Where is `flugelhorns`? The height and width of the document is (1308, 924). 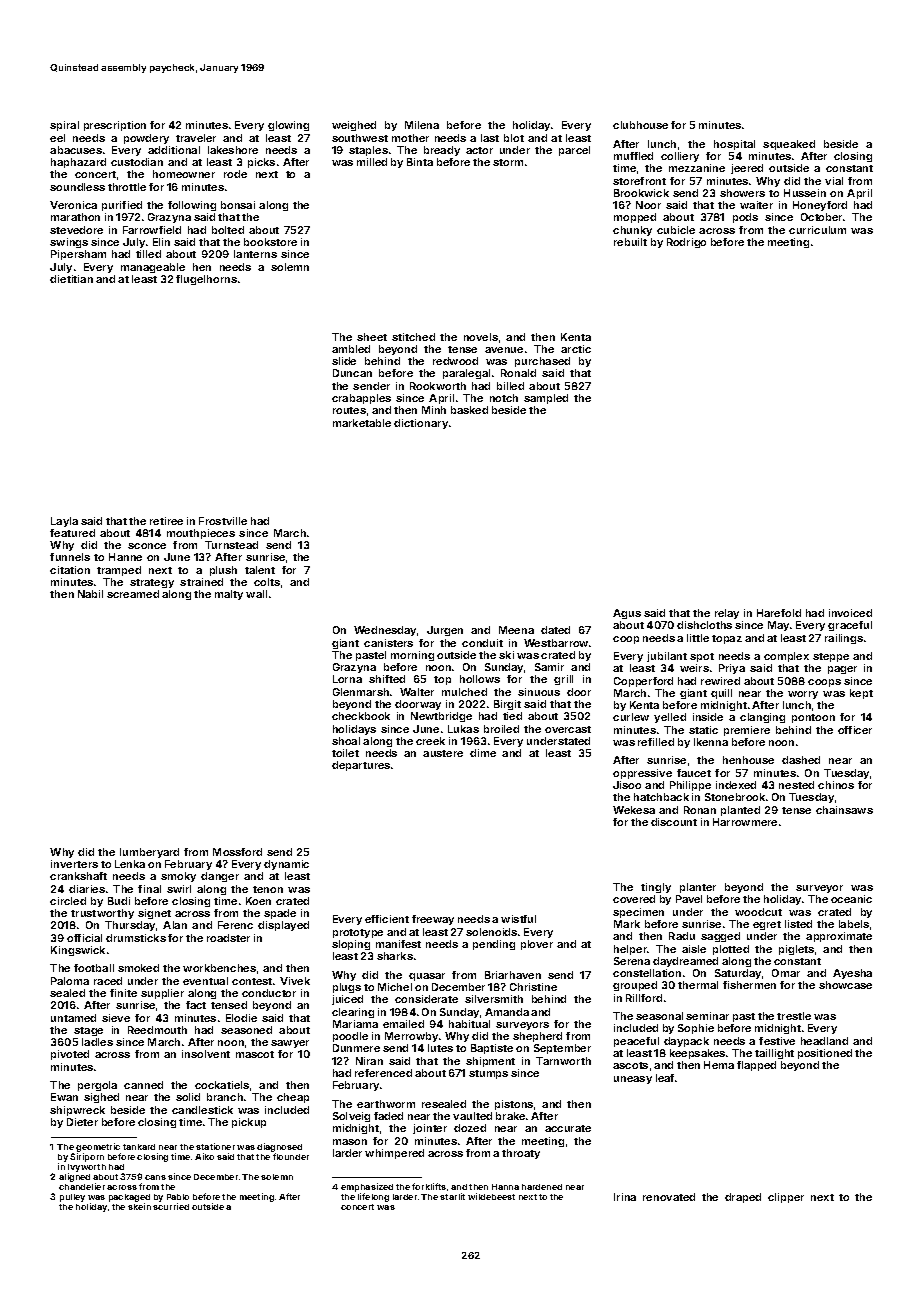
flugelhorns is located at coordinates (206, 280).
